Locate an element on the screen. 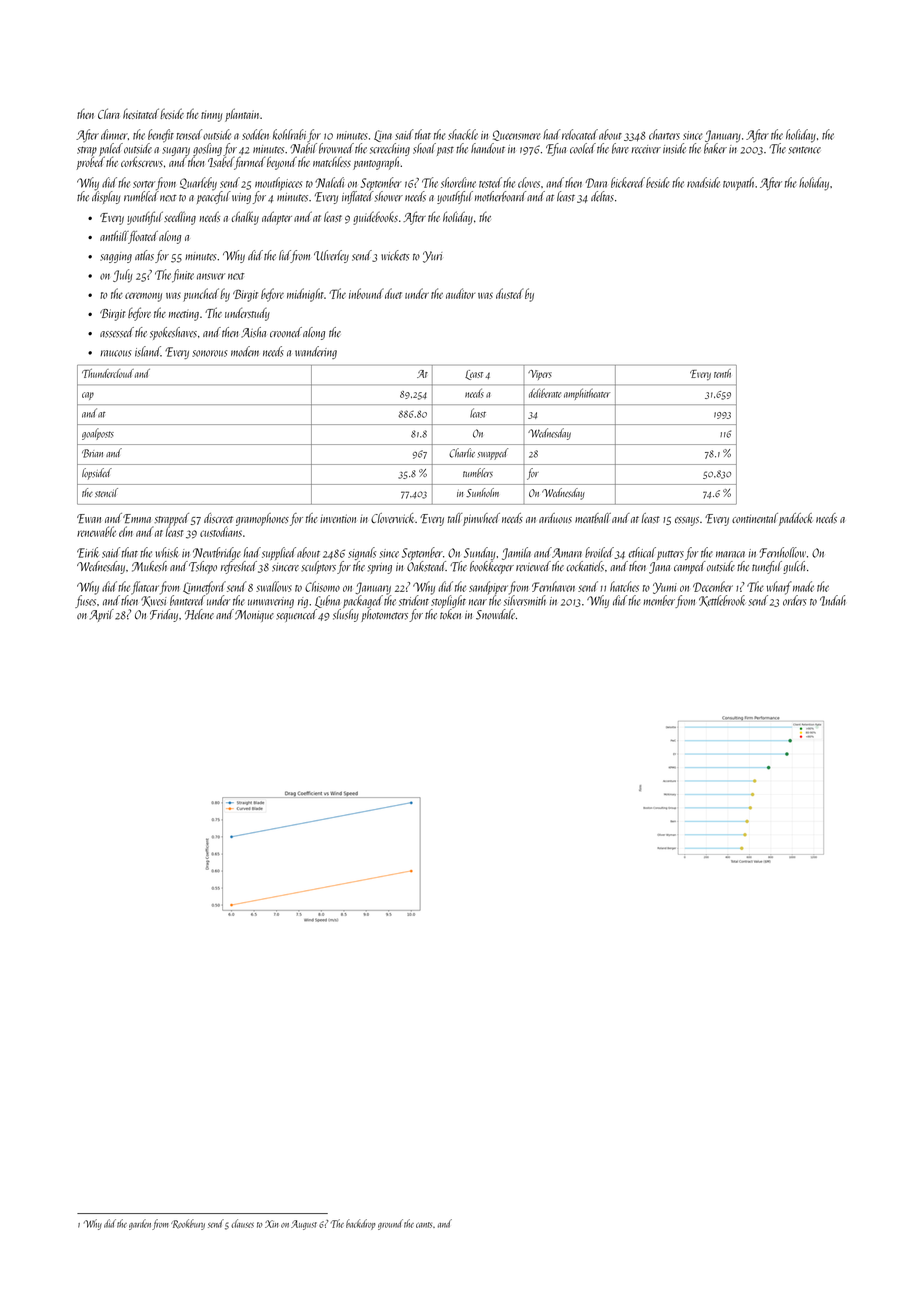 The image size is (924, 1308). backdrop is located at coordinates (360, 1224).
